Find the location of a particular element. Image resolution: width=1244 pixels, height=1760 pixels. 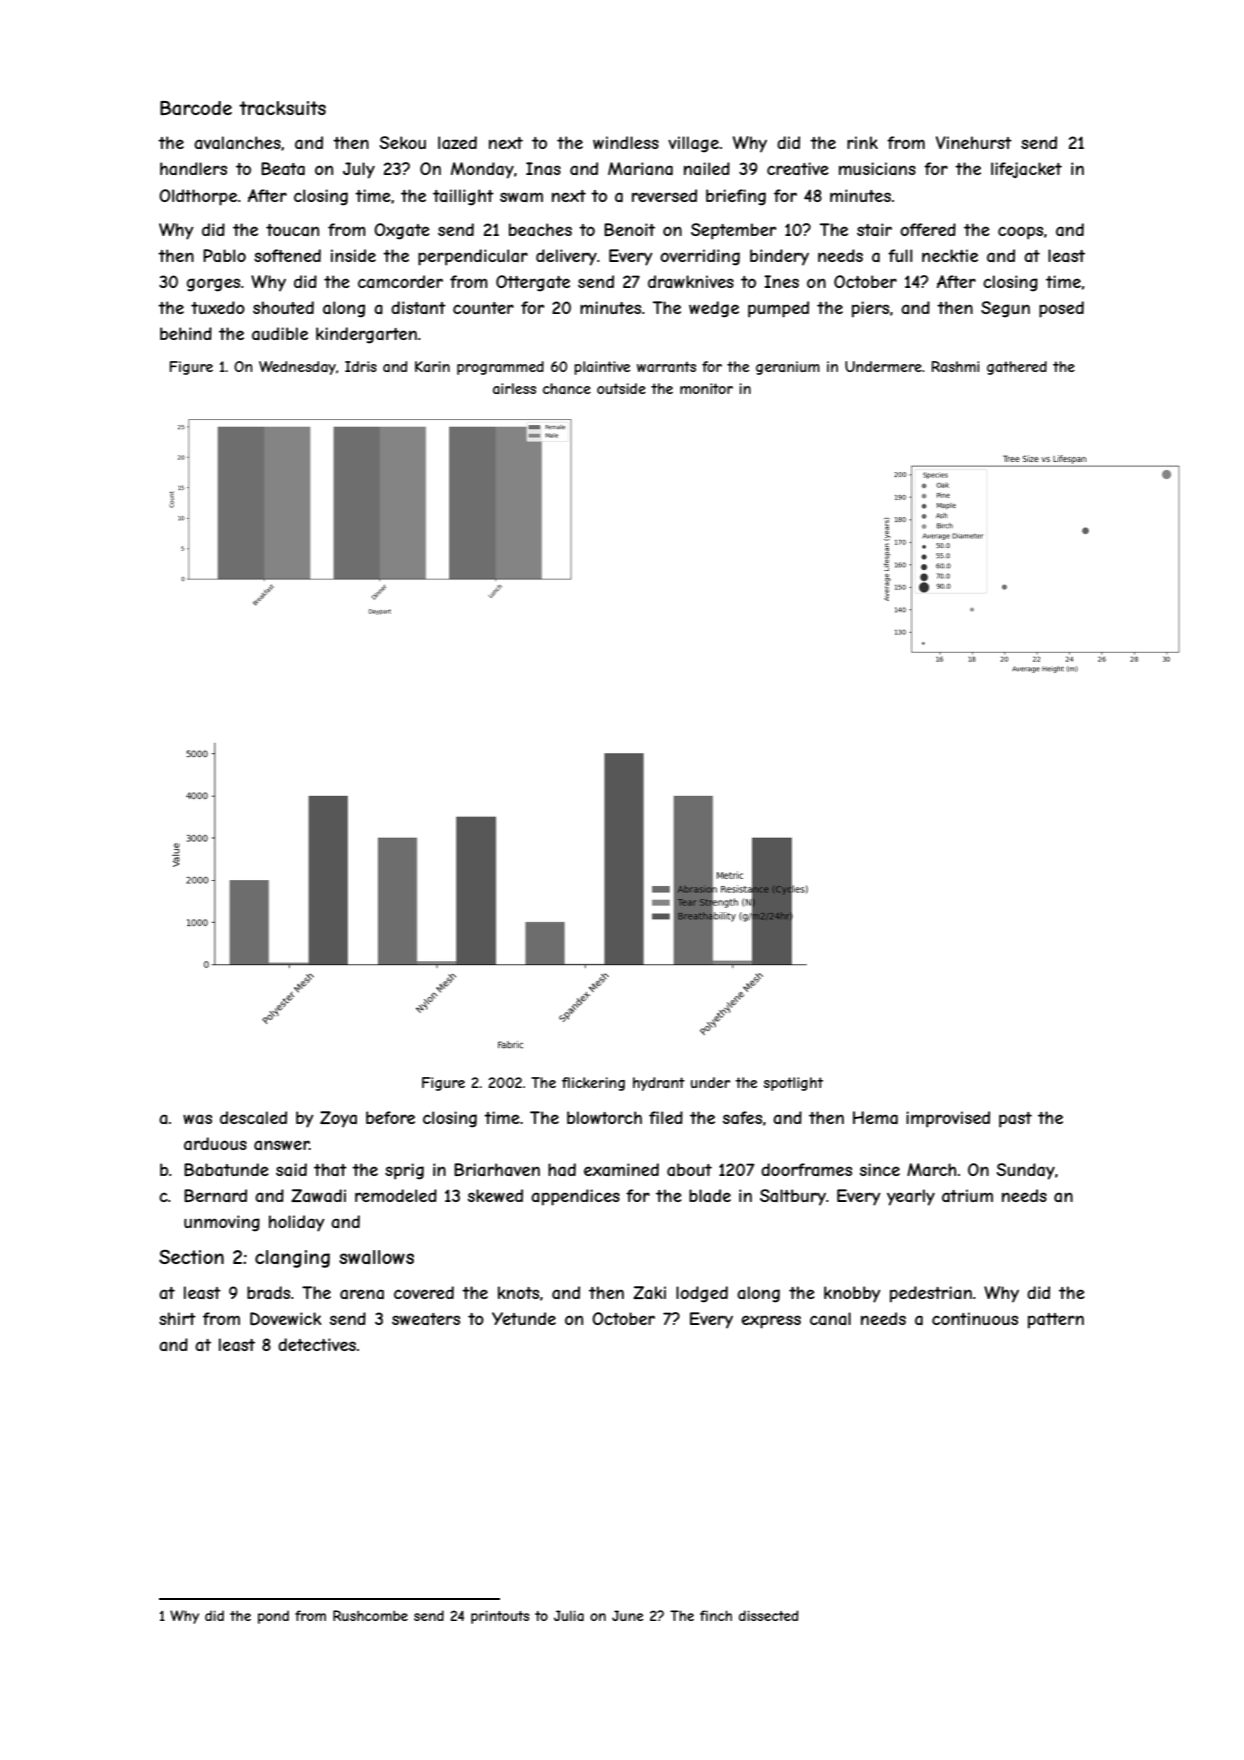

flickering is located at coordinates (593, 1084).
